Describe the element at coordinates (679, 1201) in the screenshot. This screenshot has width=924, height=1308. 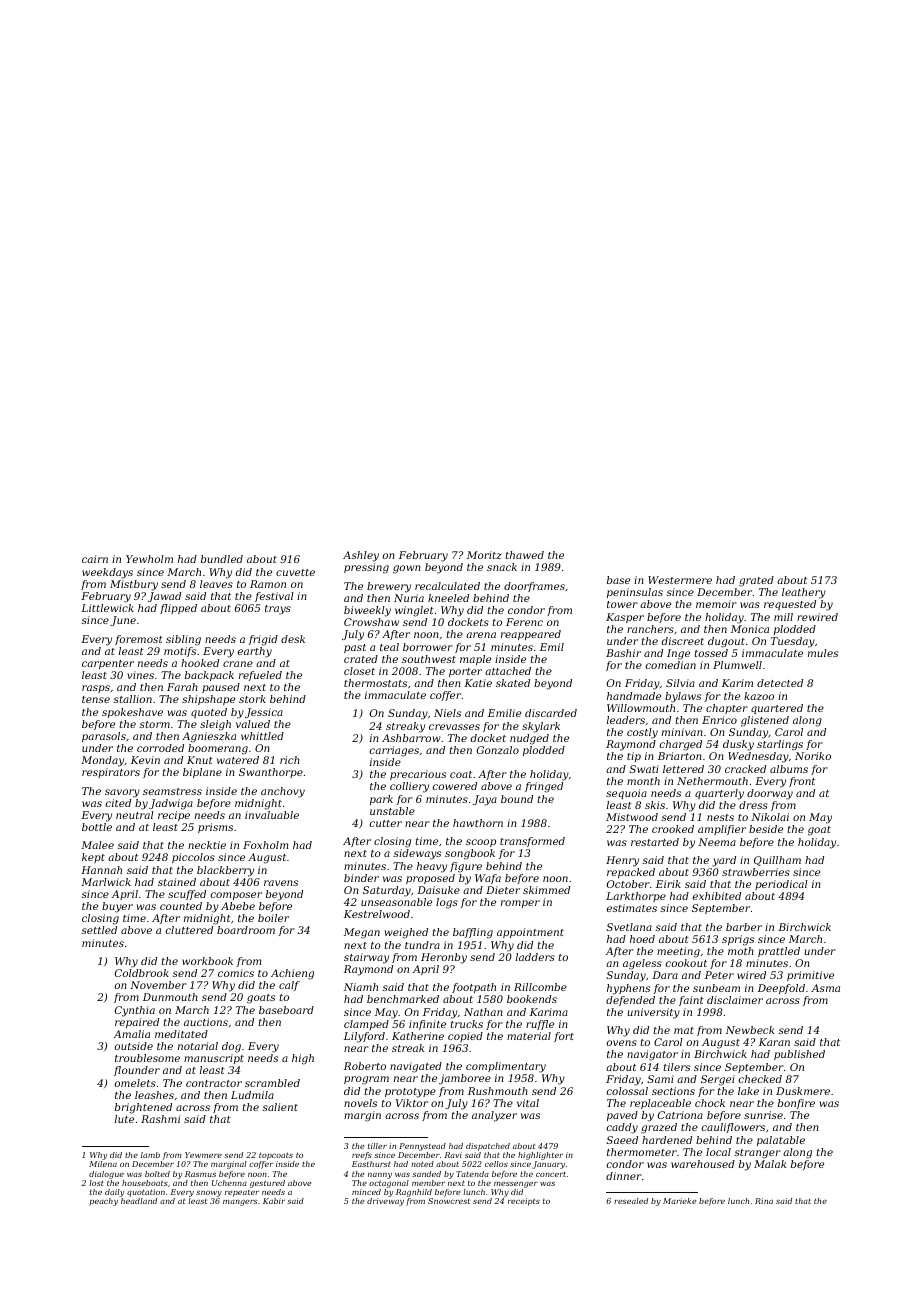
I see `Marieke` at that location.
